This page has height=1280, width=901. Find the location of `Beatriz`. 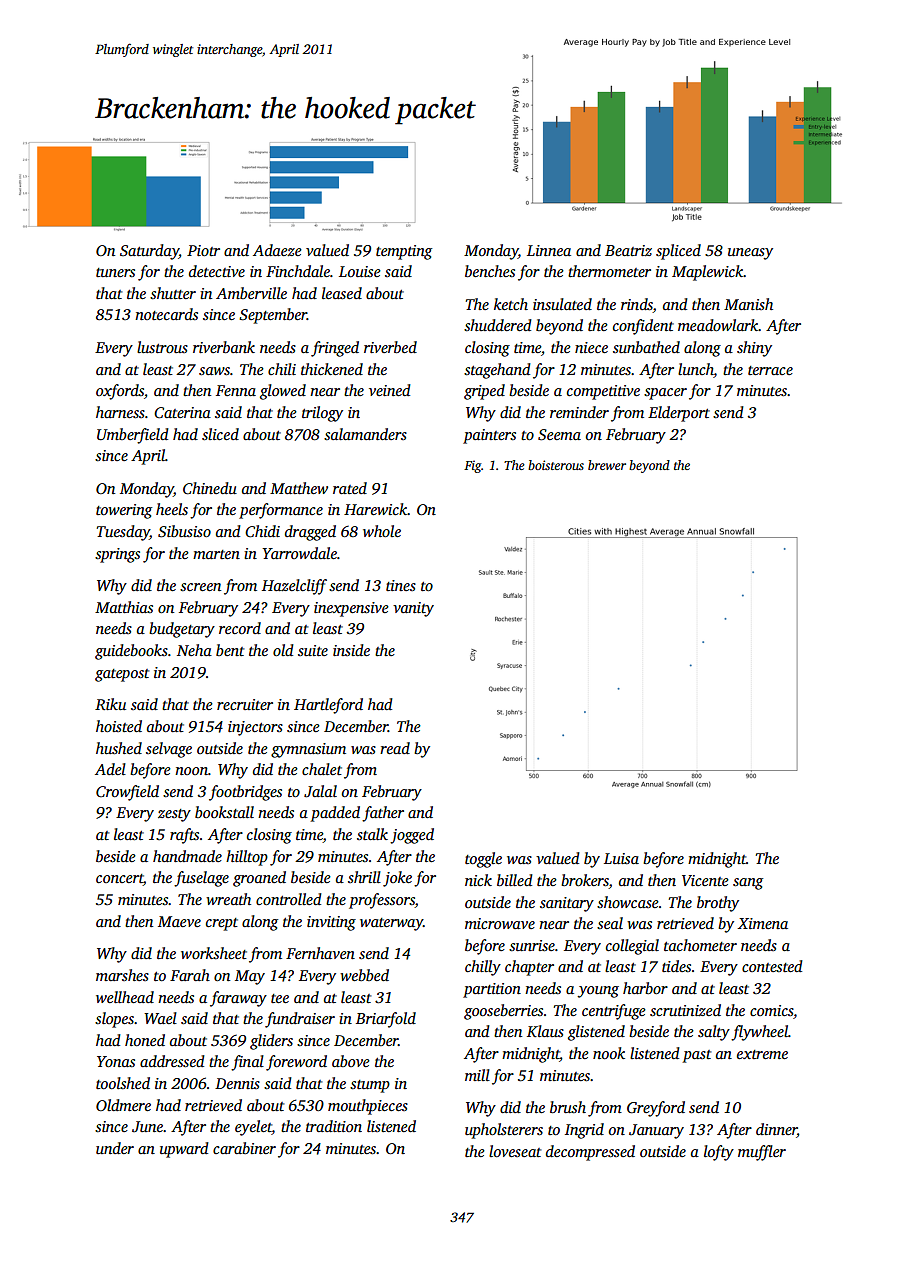

Beatriz is located at coordinates (628, 250).
